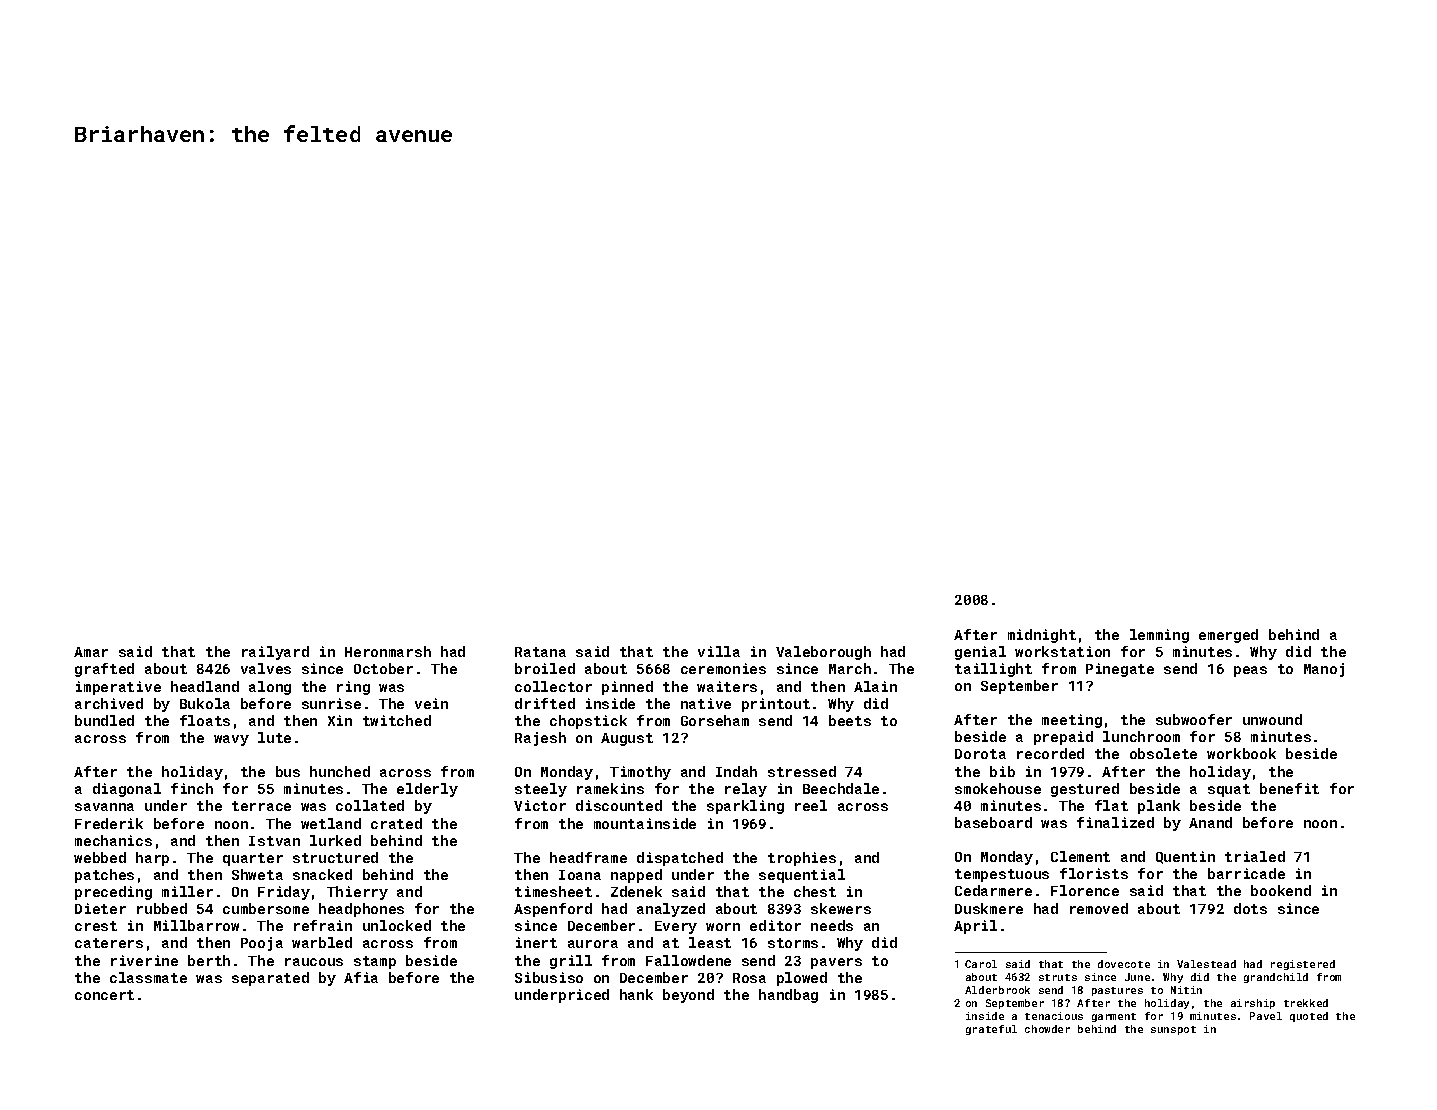 The width and height of the screenshot is (1437, 1110). What do you see at coordinates (540, 805) in the screenshot?
I see `Victor` at bounding box center [540, 805].
